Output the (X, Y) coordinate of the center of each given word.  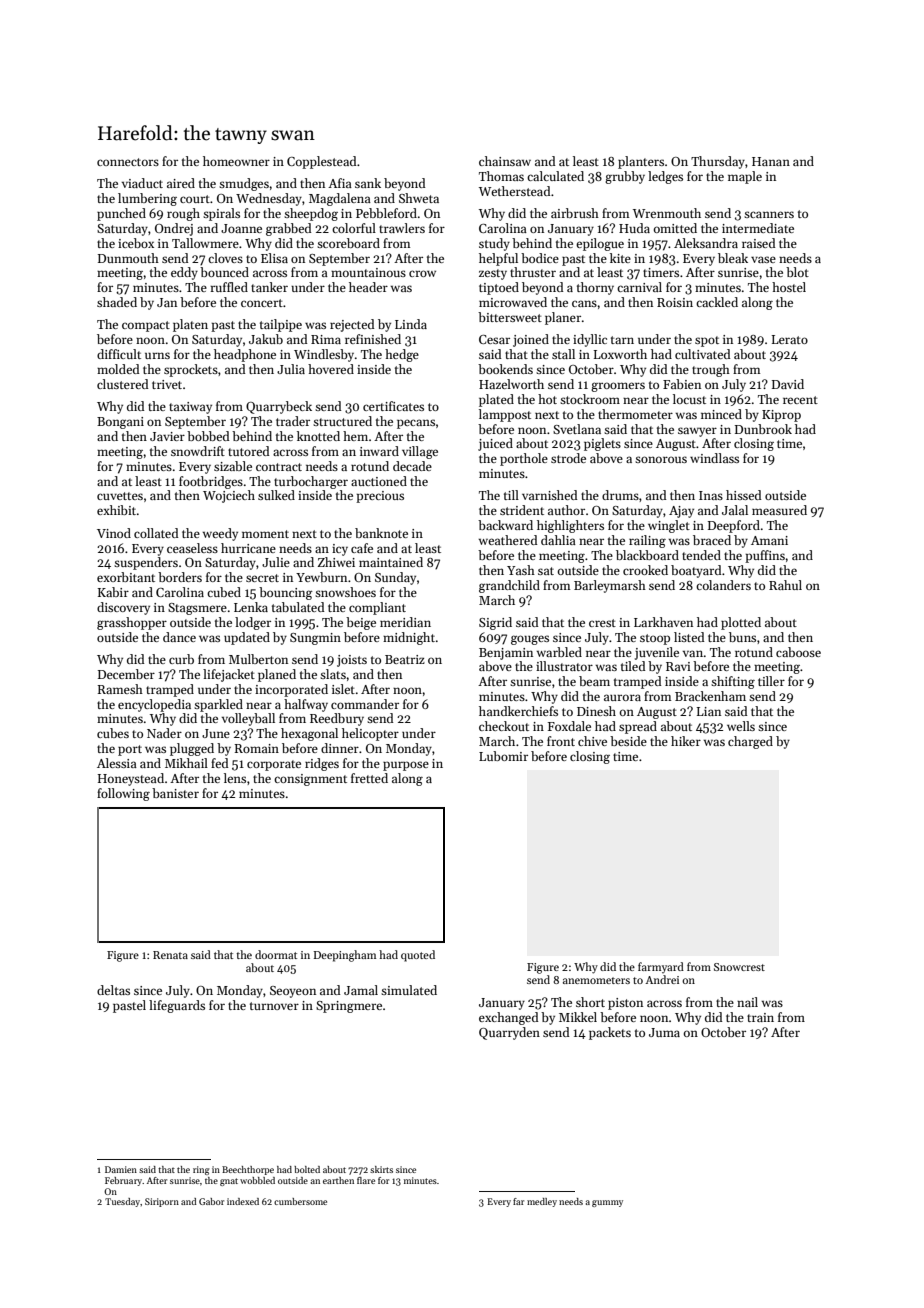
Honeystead (131, 779)
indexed (243, 1201)
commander (365, 704)
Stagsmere (197, 609)
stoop (655, 639)
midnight (409, 638)
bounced (224, 272)
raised (759, 243)
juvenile (657, 653)
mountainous (368, 272)
